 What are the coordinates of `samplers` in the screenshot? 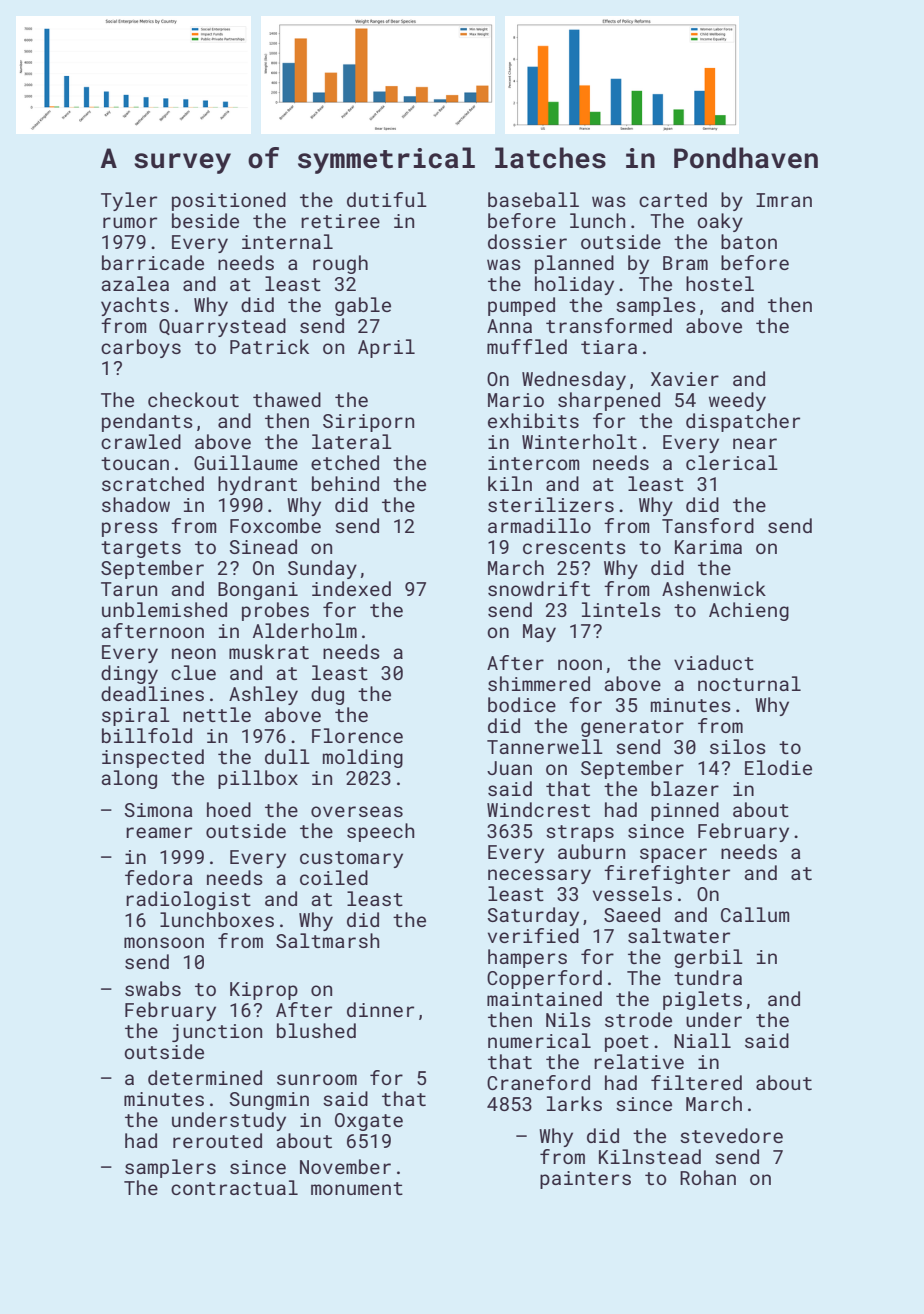 It's located at (170, 1168).
